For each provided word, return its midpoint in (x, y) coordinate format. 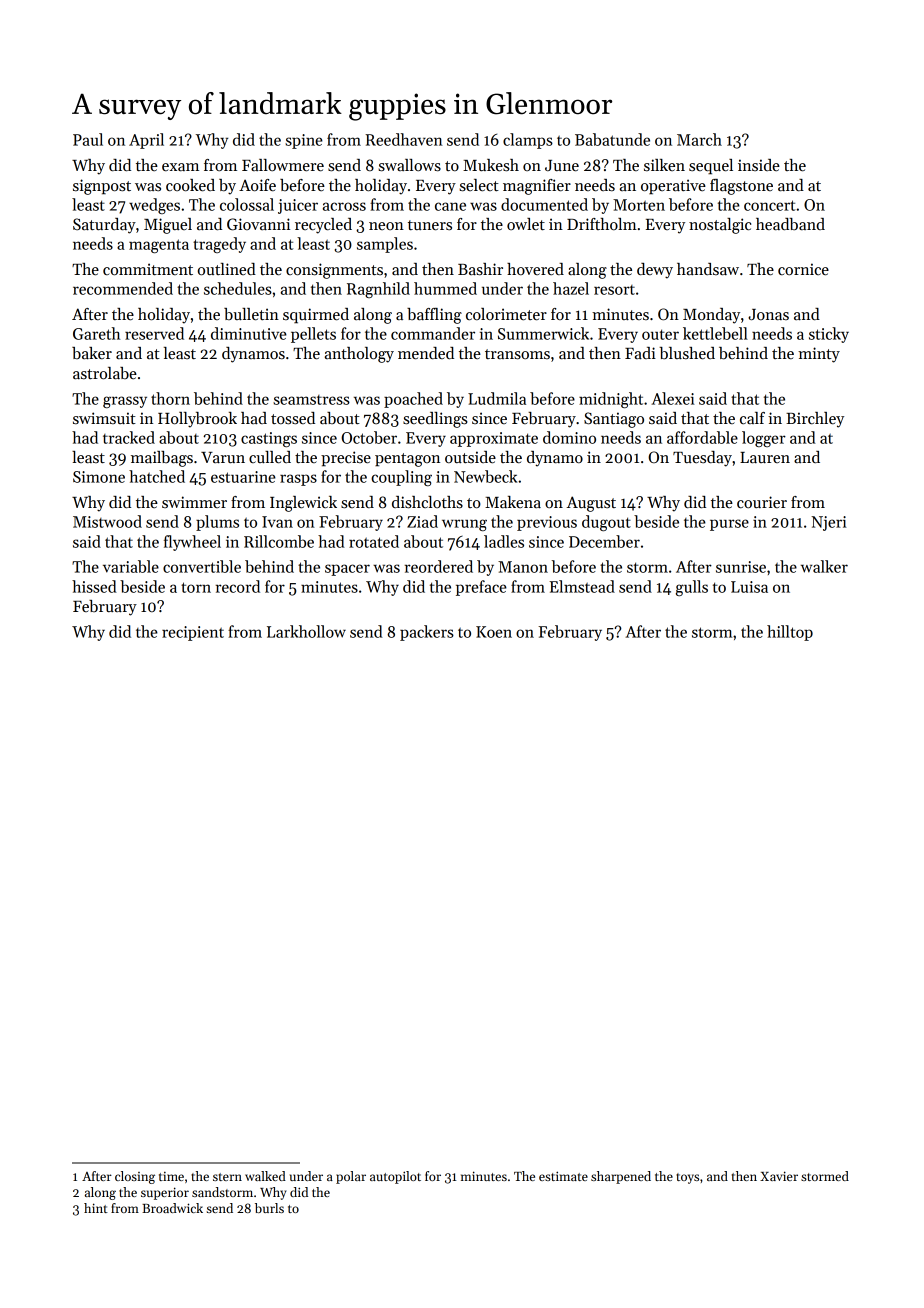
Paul (88, 139)
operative (673, 187)
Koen (494, 632)
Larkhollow (306, 631)
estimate (563, 1176)
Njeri (829, 523)
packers (427, 633)
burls (269, 1208)
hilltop (790, 633)
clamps (528, 141)
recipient (193, 633)
